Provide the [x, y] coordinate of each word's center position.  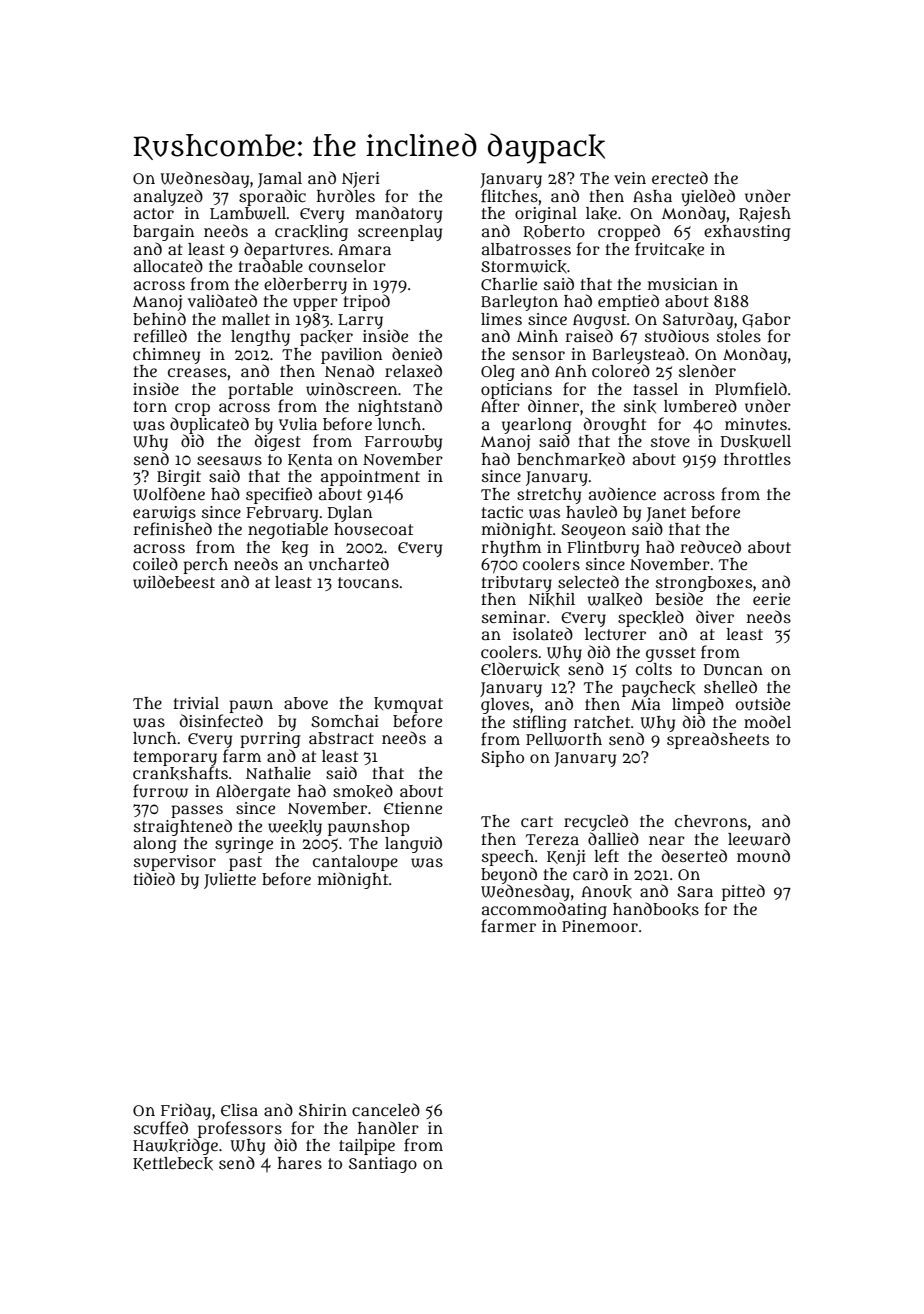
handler [388, 1127]
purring [270, 740]
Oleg [498, 373]
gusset [671, 654]
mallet [246, 319]
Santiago [383, 1165]
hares [300, 1163]
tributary [517, 584]
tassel [656, 389]
